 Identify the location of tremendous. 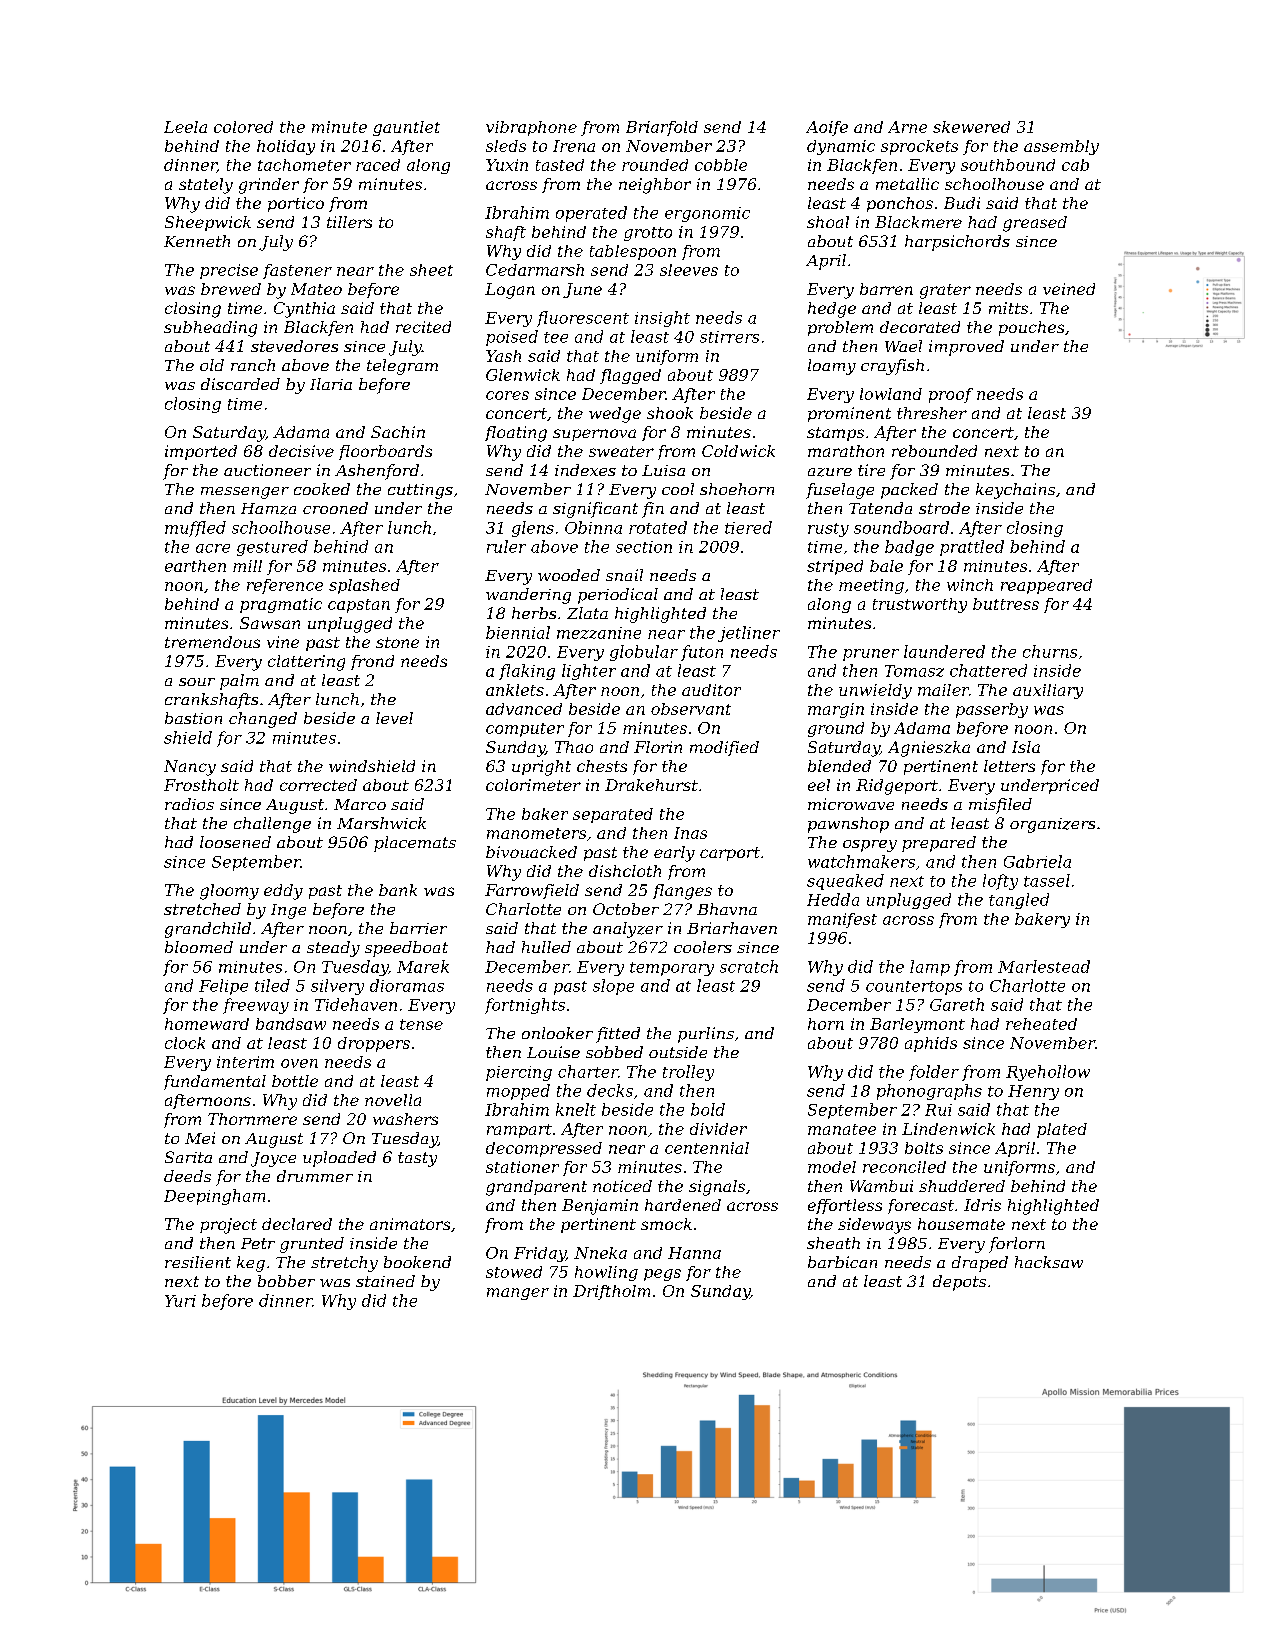
(212, 642).
